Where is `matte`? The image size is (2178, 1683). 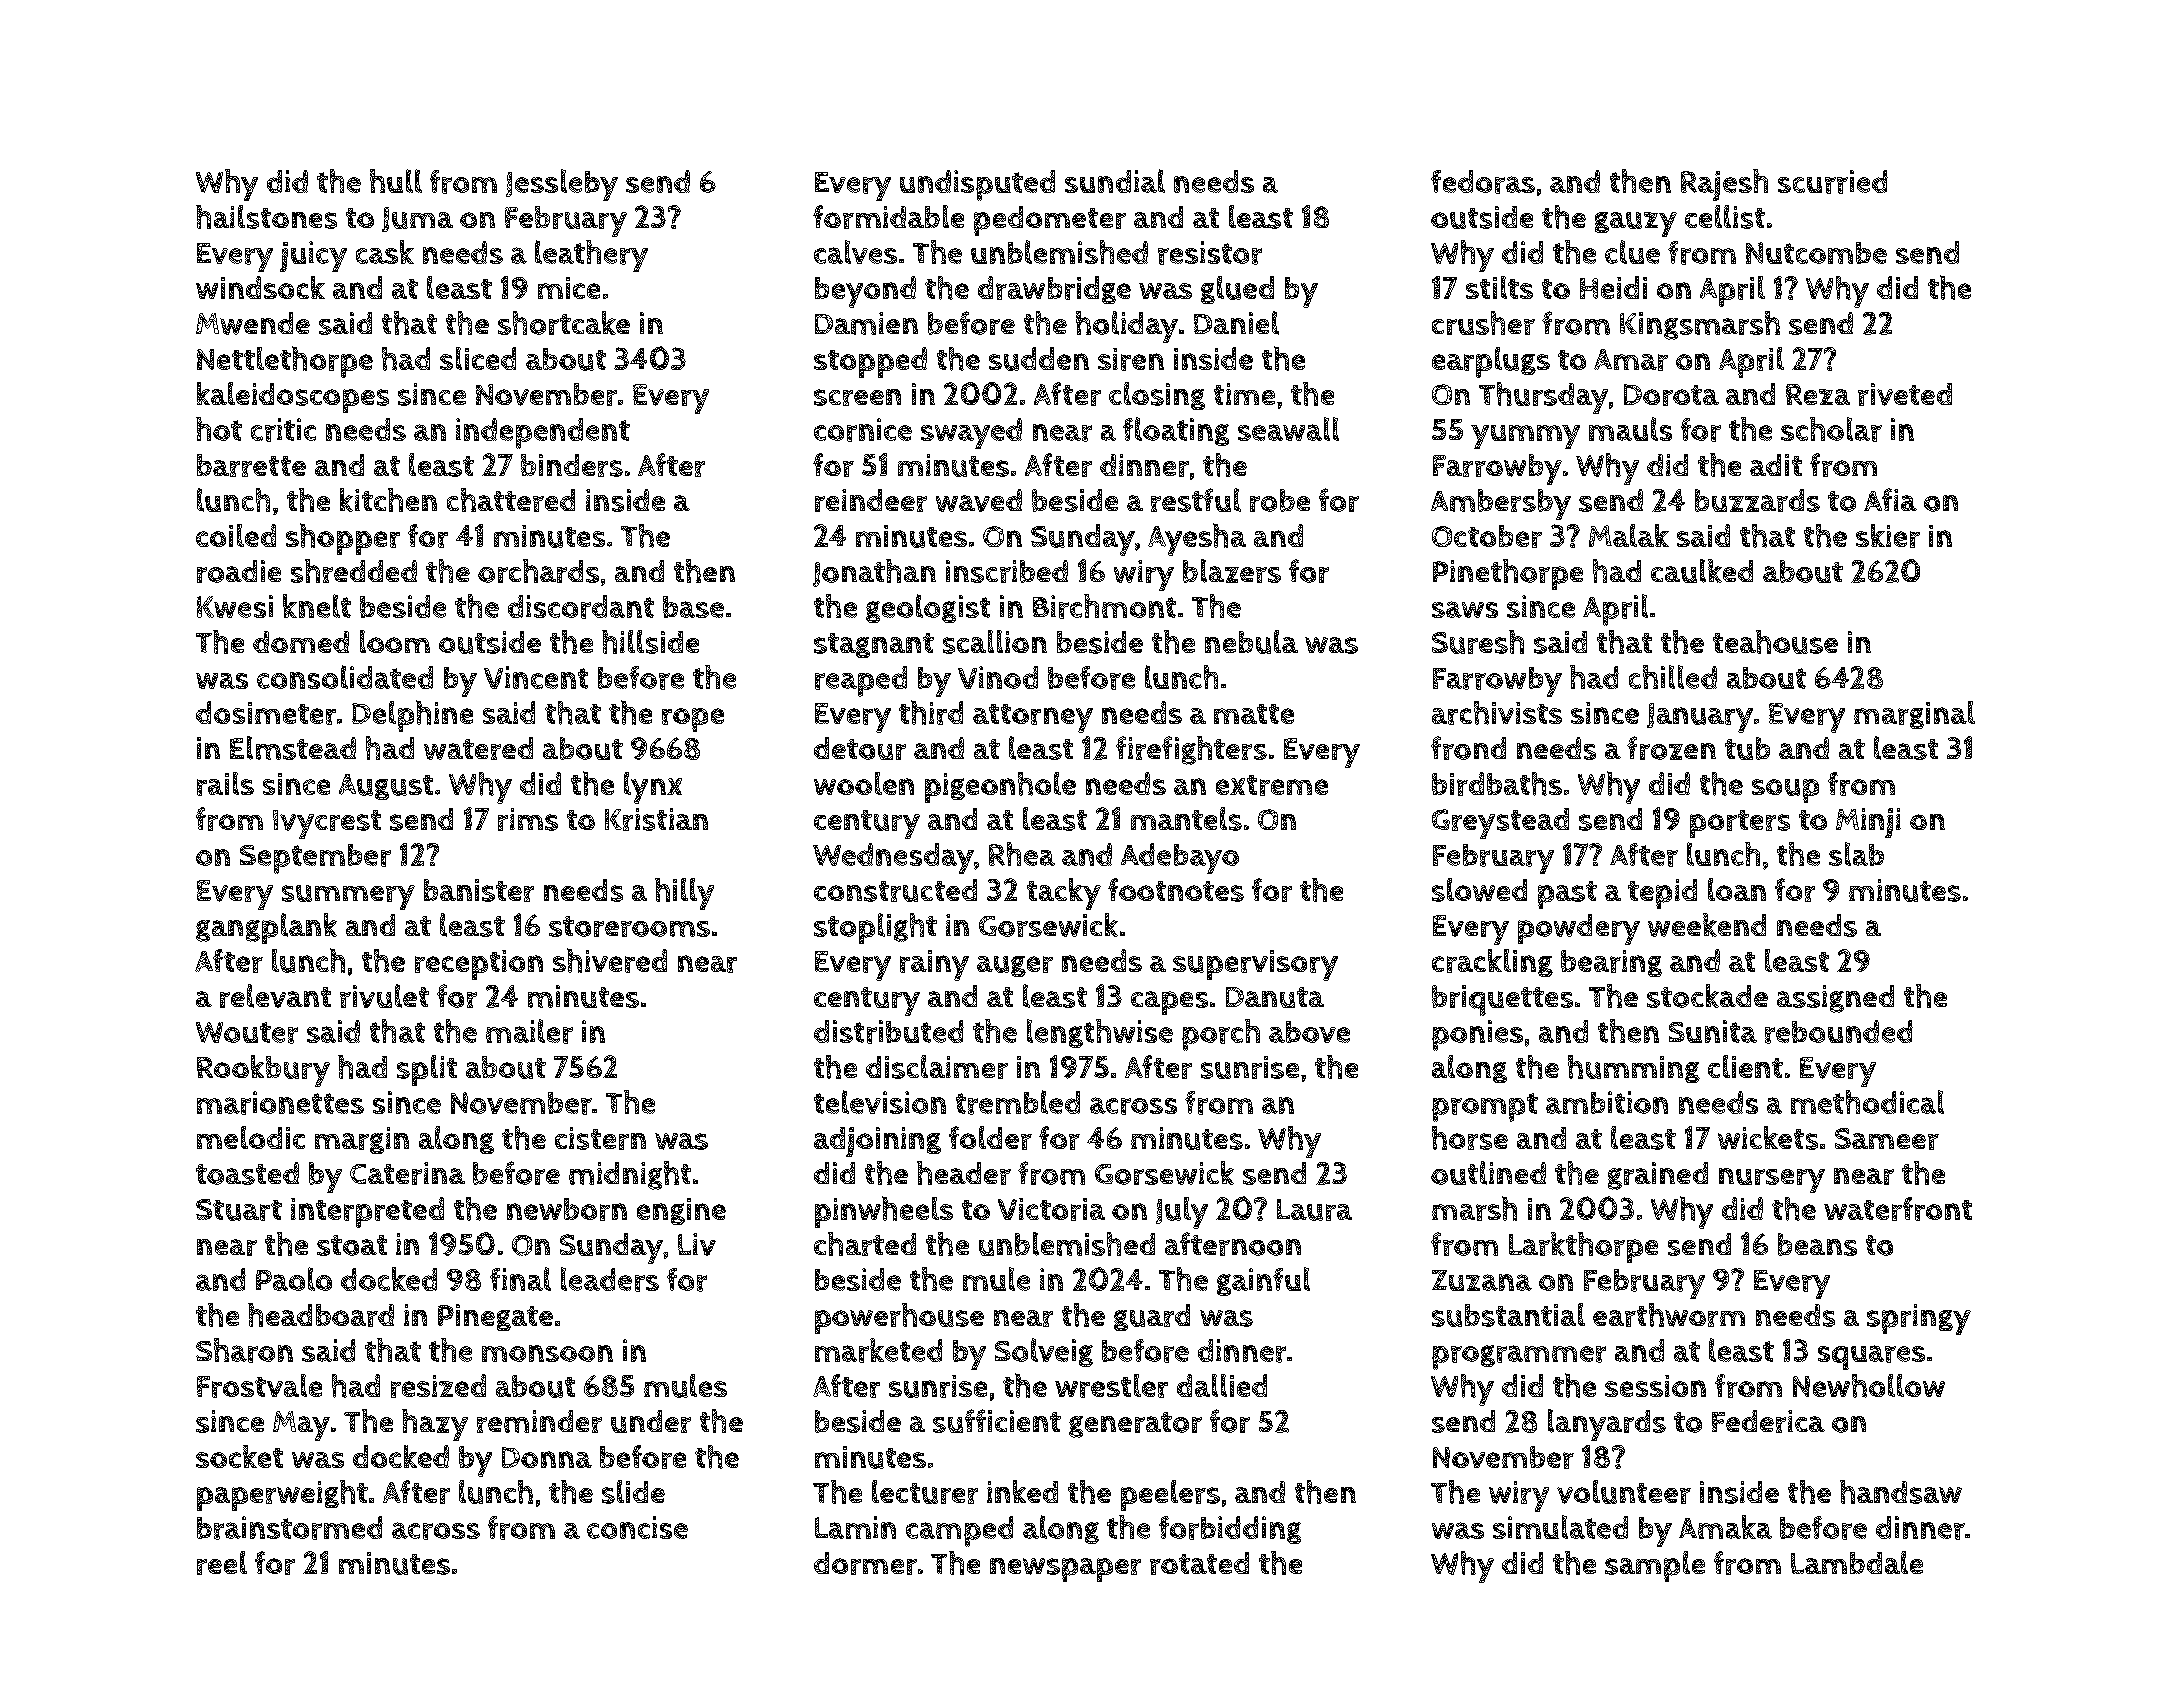
matte is located at coordinates (1254, 714).
